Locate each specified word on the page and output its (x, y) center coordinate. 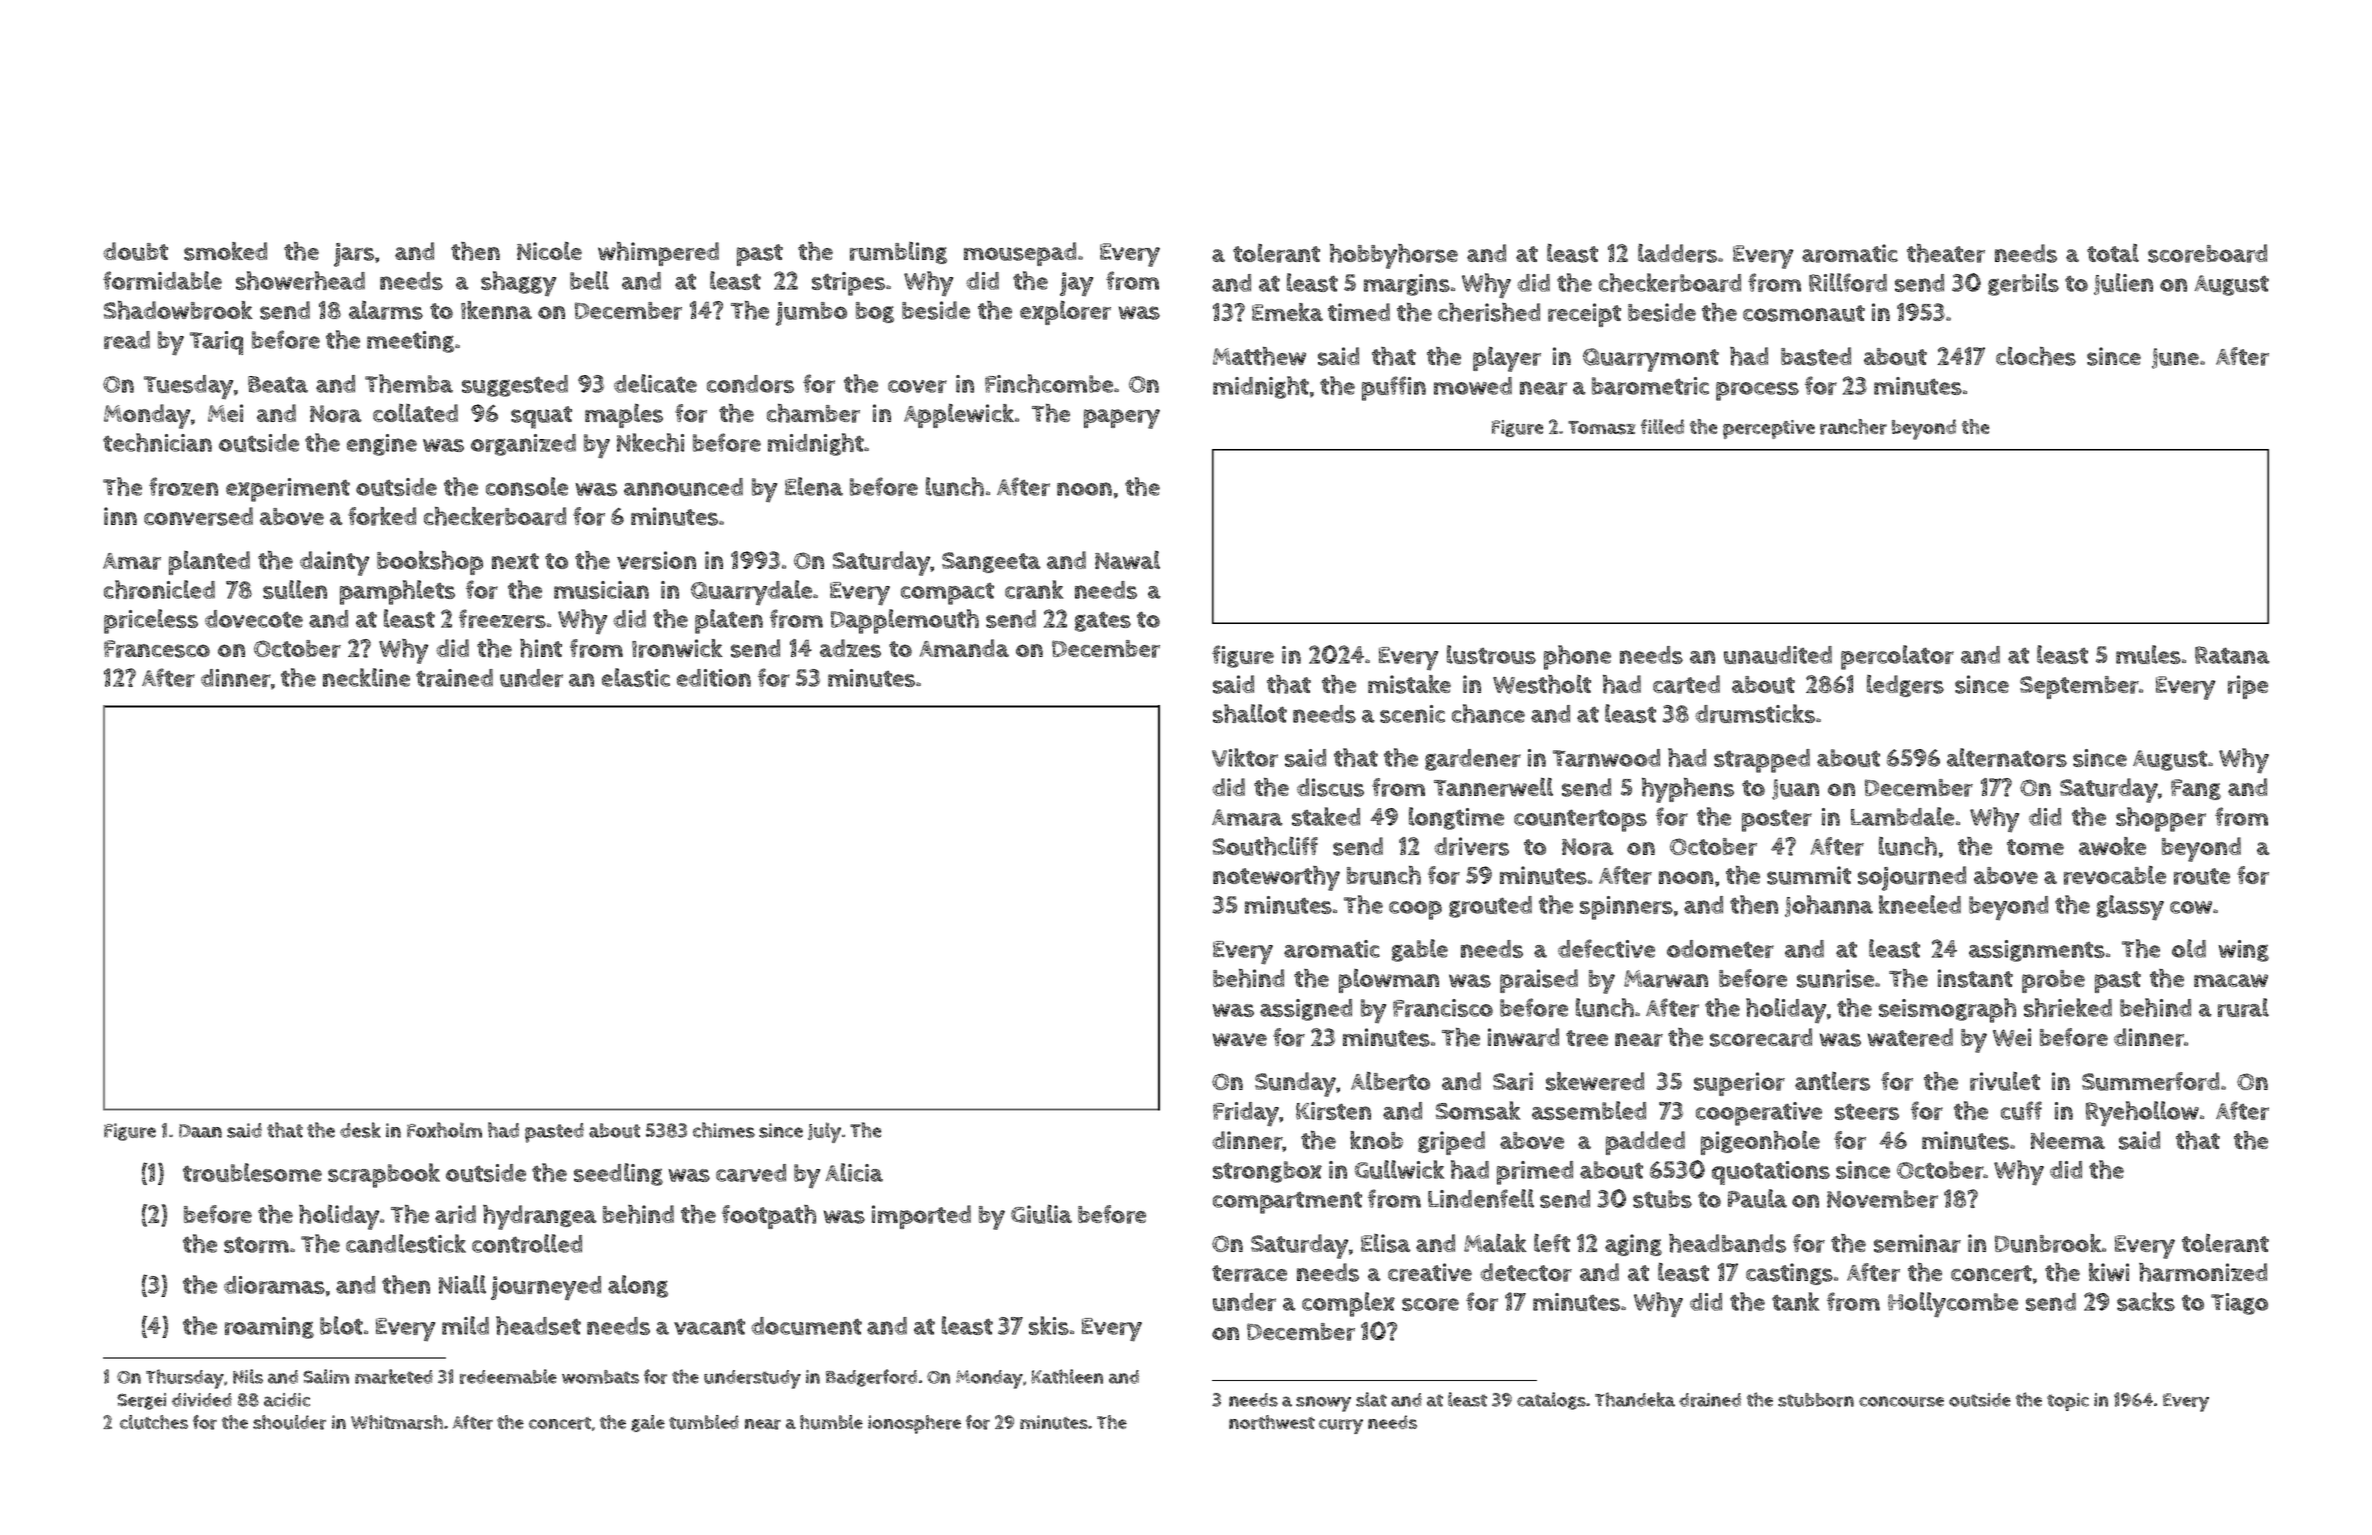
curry (1341, 1426)
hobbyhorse (1394, 256)
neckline (366, 677)
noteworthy (1276, 878)
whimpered (658, 254)
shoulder (289, 1422)
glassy (2130, 908)
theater (1946, 253)
